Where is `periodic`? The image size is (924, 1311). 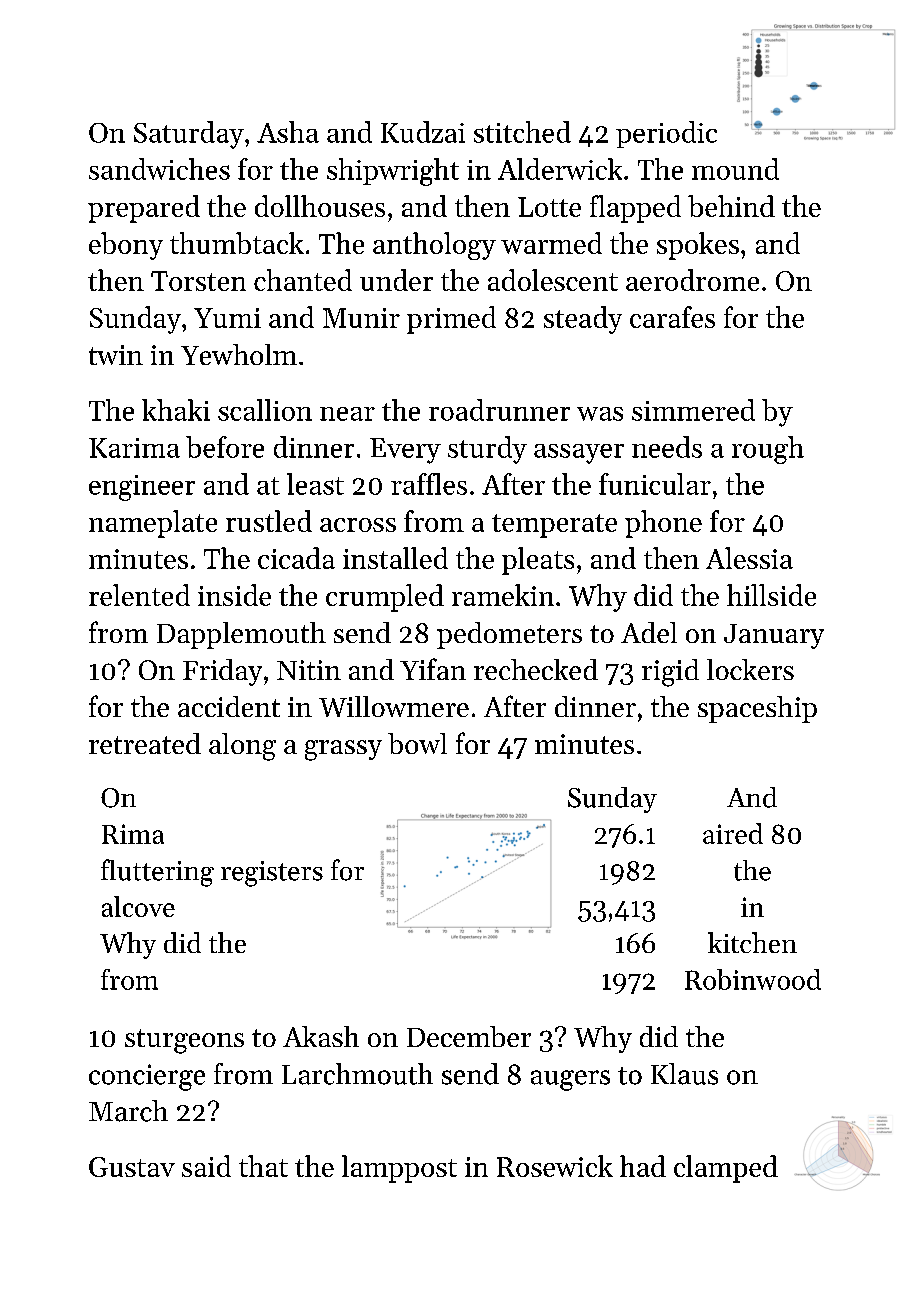
periodic is located at coordinates (666, 134).
